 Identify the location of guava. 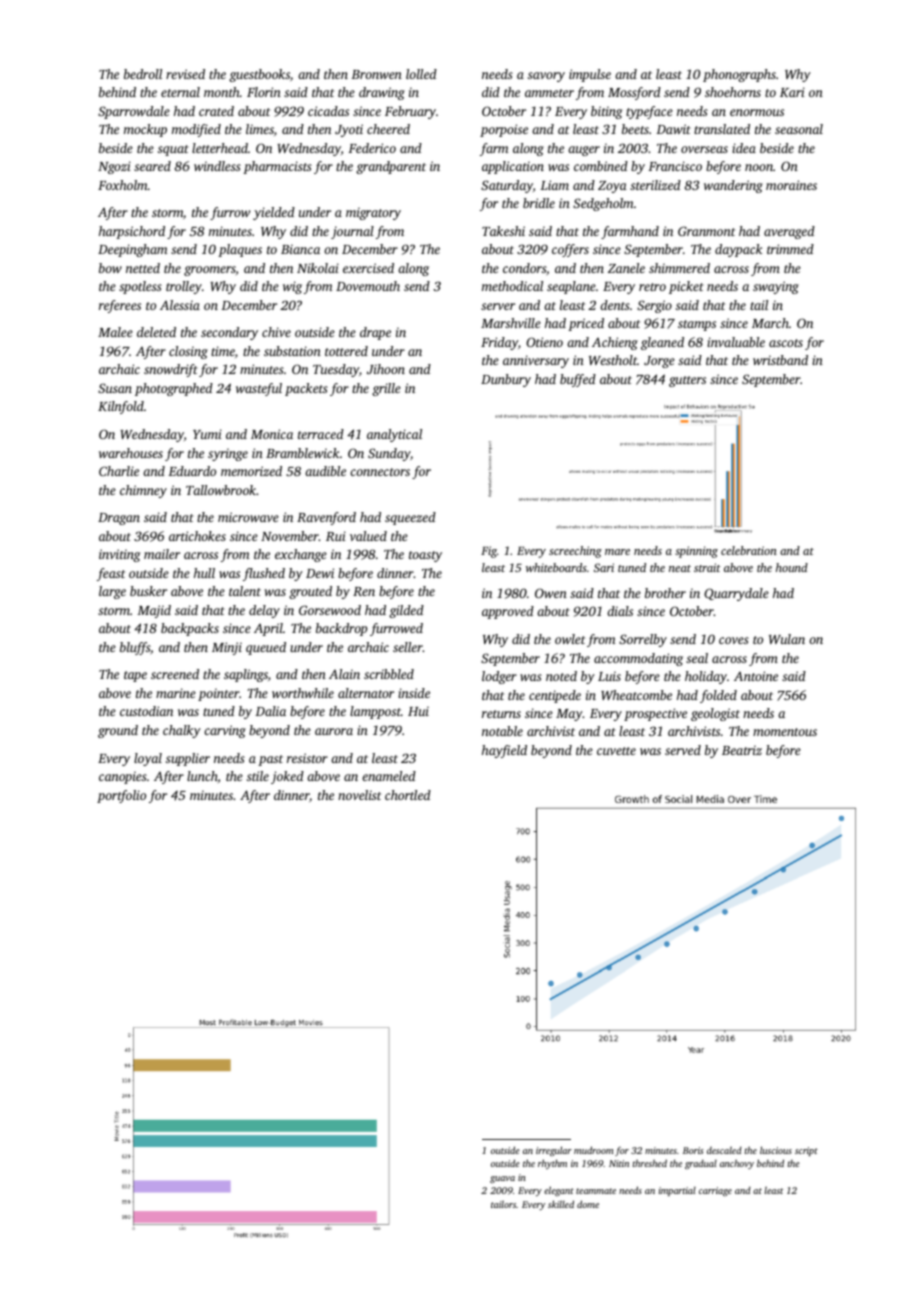
(502, 1179).
